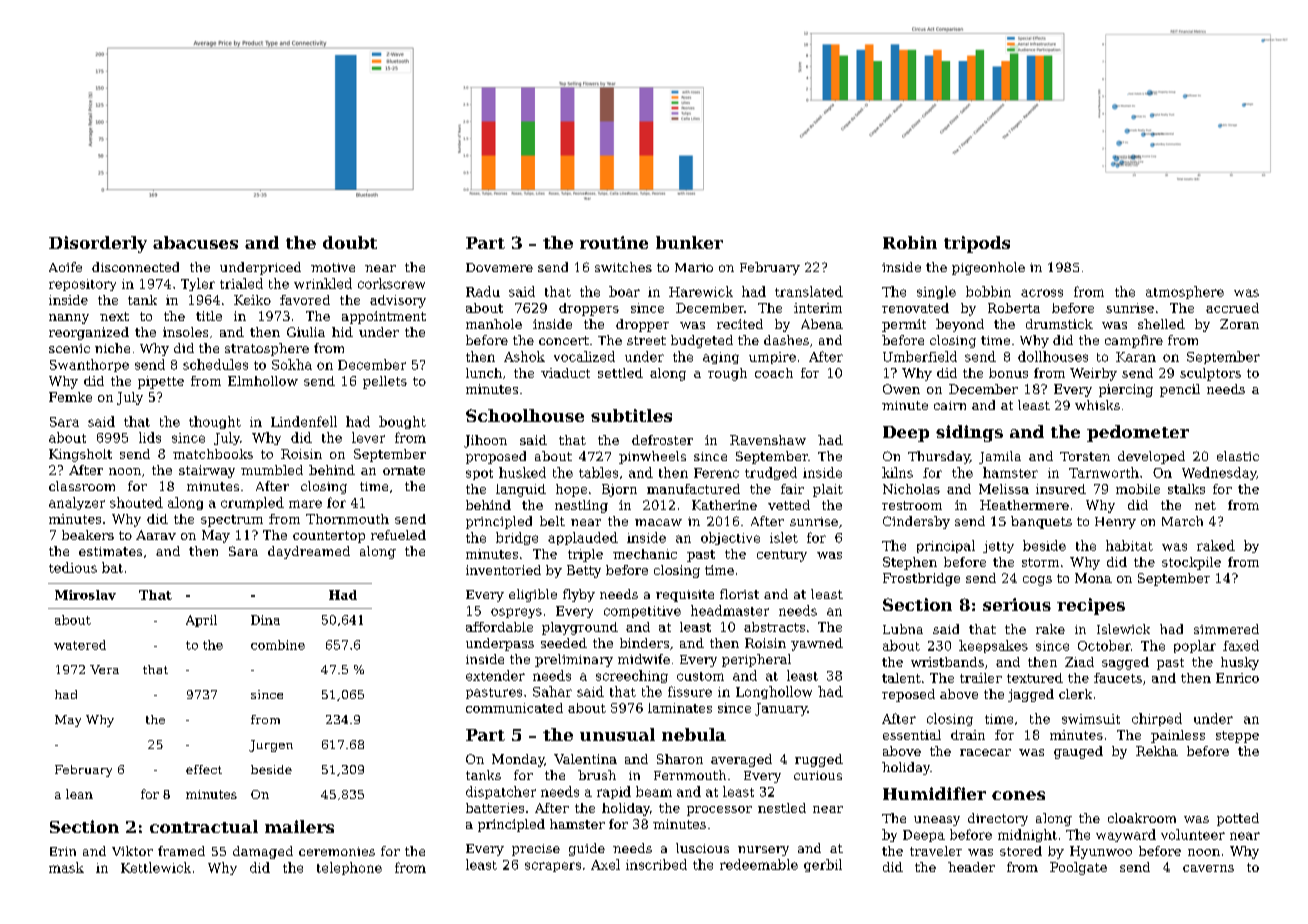 This page has height=924, width=1308. Describe the element at coordinates (1237, 678) in the page. I see `Enrico` at that location.
